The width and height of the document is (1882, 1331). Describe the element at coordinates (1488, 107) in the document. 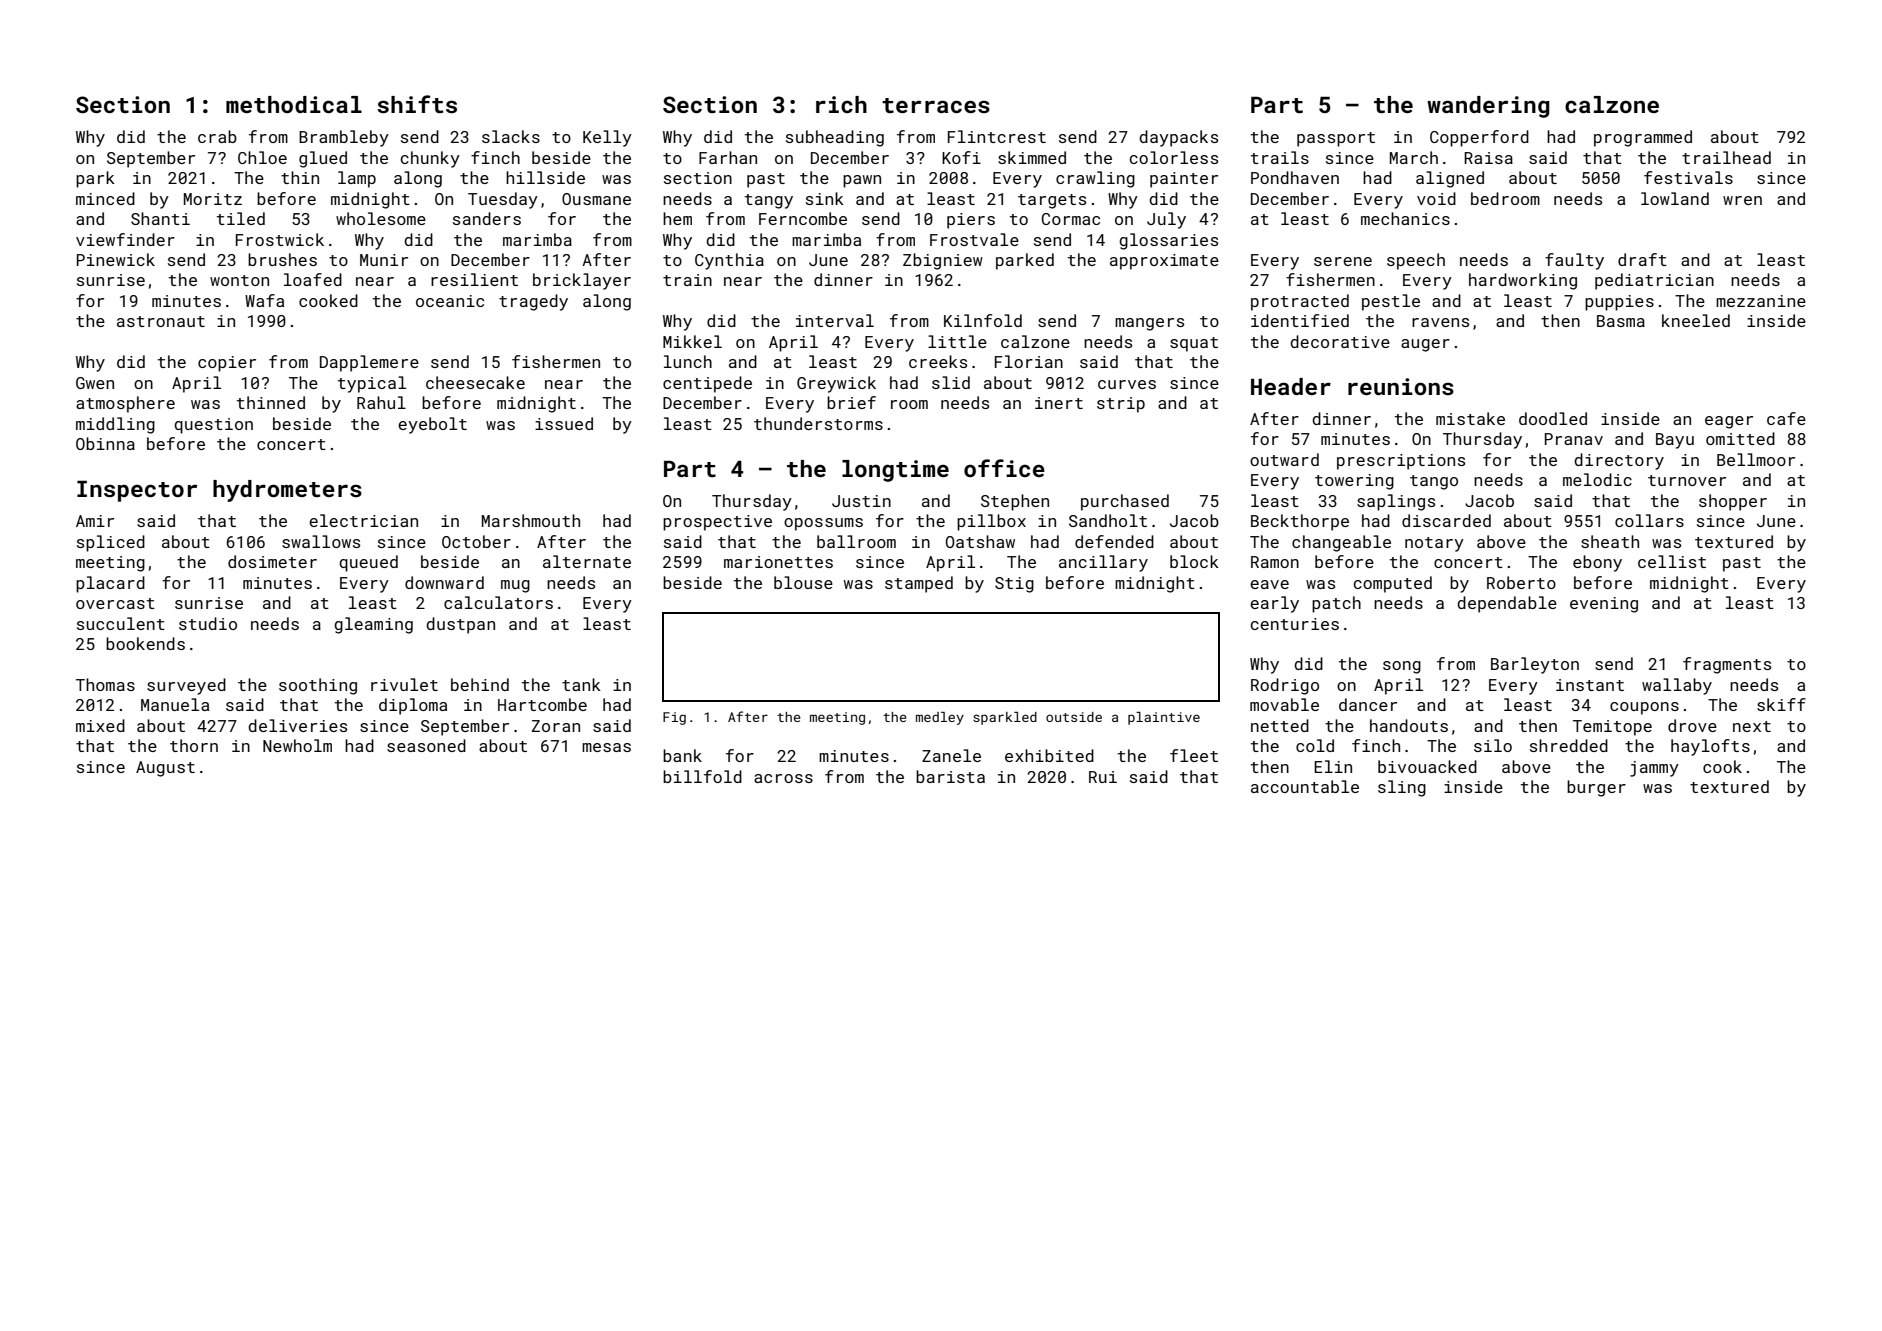

I see `wandering` at that location.
